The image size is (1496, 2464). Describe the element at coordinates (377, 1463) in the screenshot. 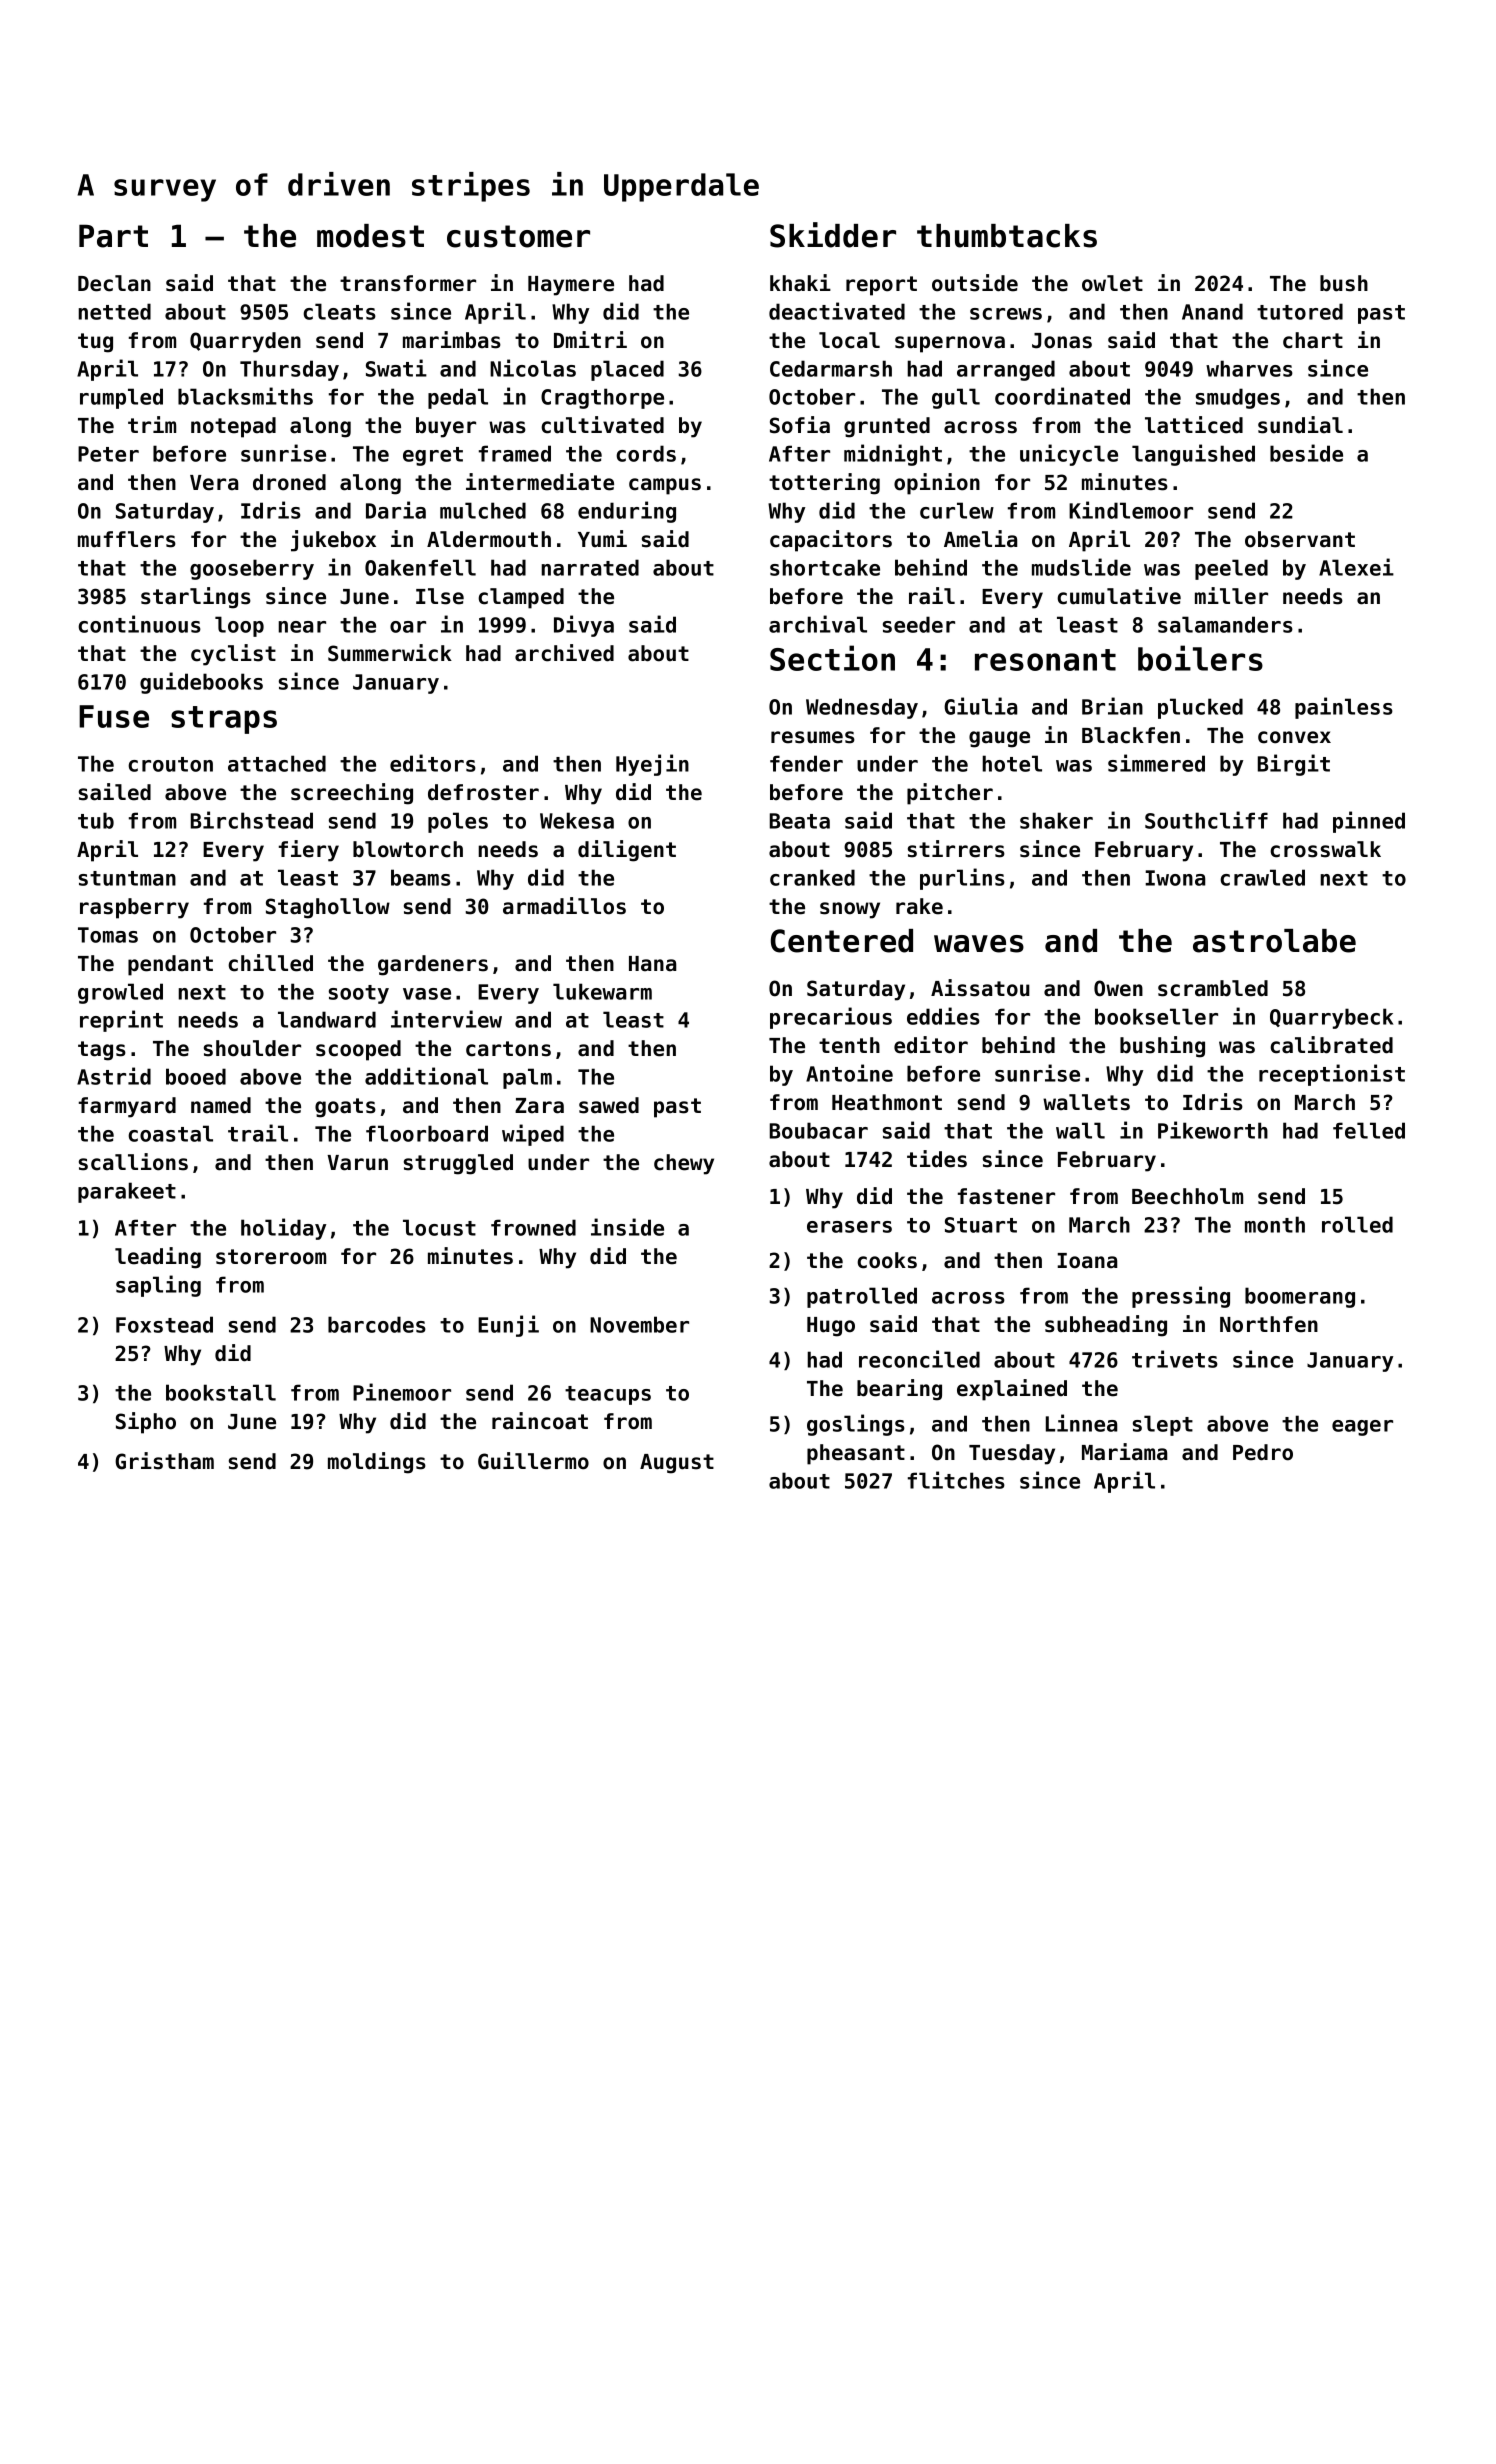

I see `moldings` at that location.
